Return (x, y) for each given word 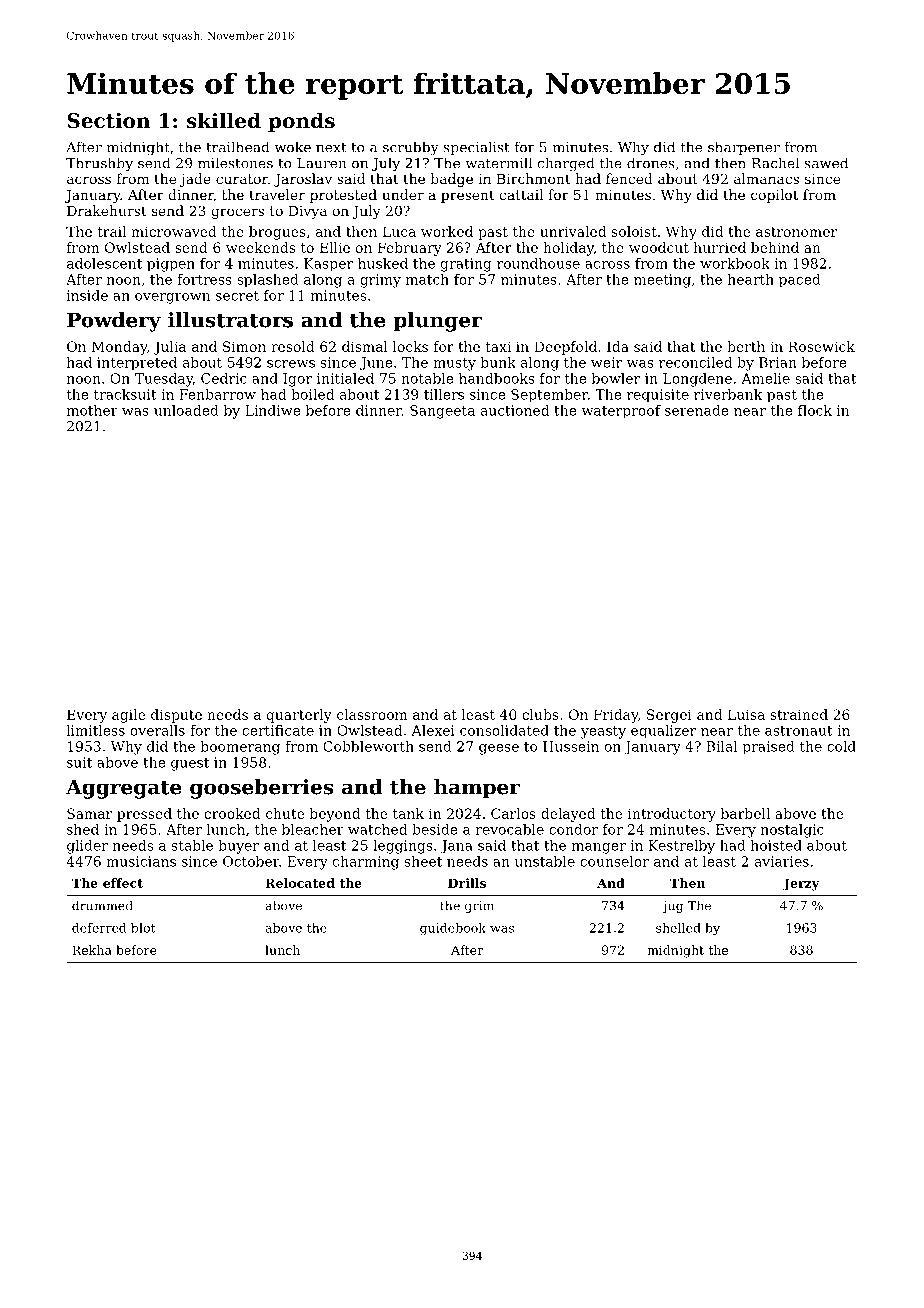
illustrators (230, 320)
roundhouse (538, 263)
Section (108, 121)
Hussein (571, 746)
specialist (476, 148)
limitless (96, 730)
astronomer (796, 232)
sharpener (744, 148)
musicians (141, 861)
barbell (745, 813)
